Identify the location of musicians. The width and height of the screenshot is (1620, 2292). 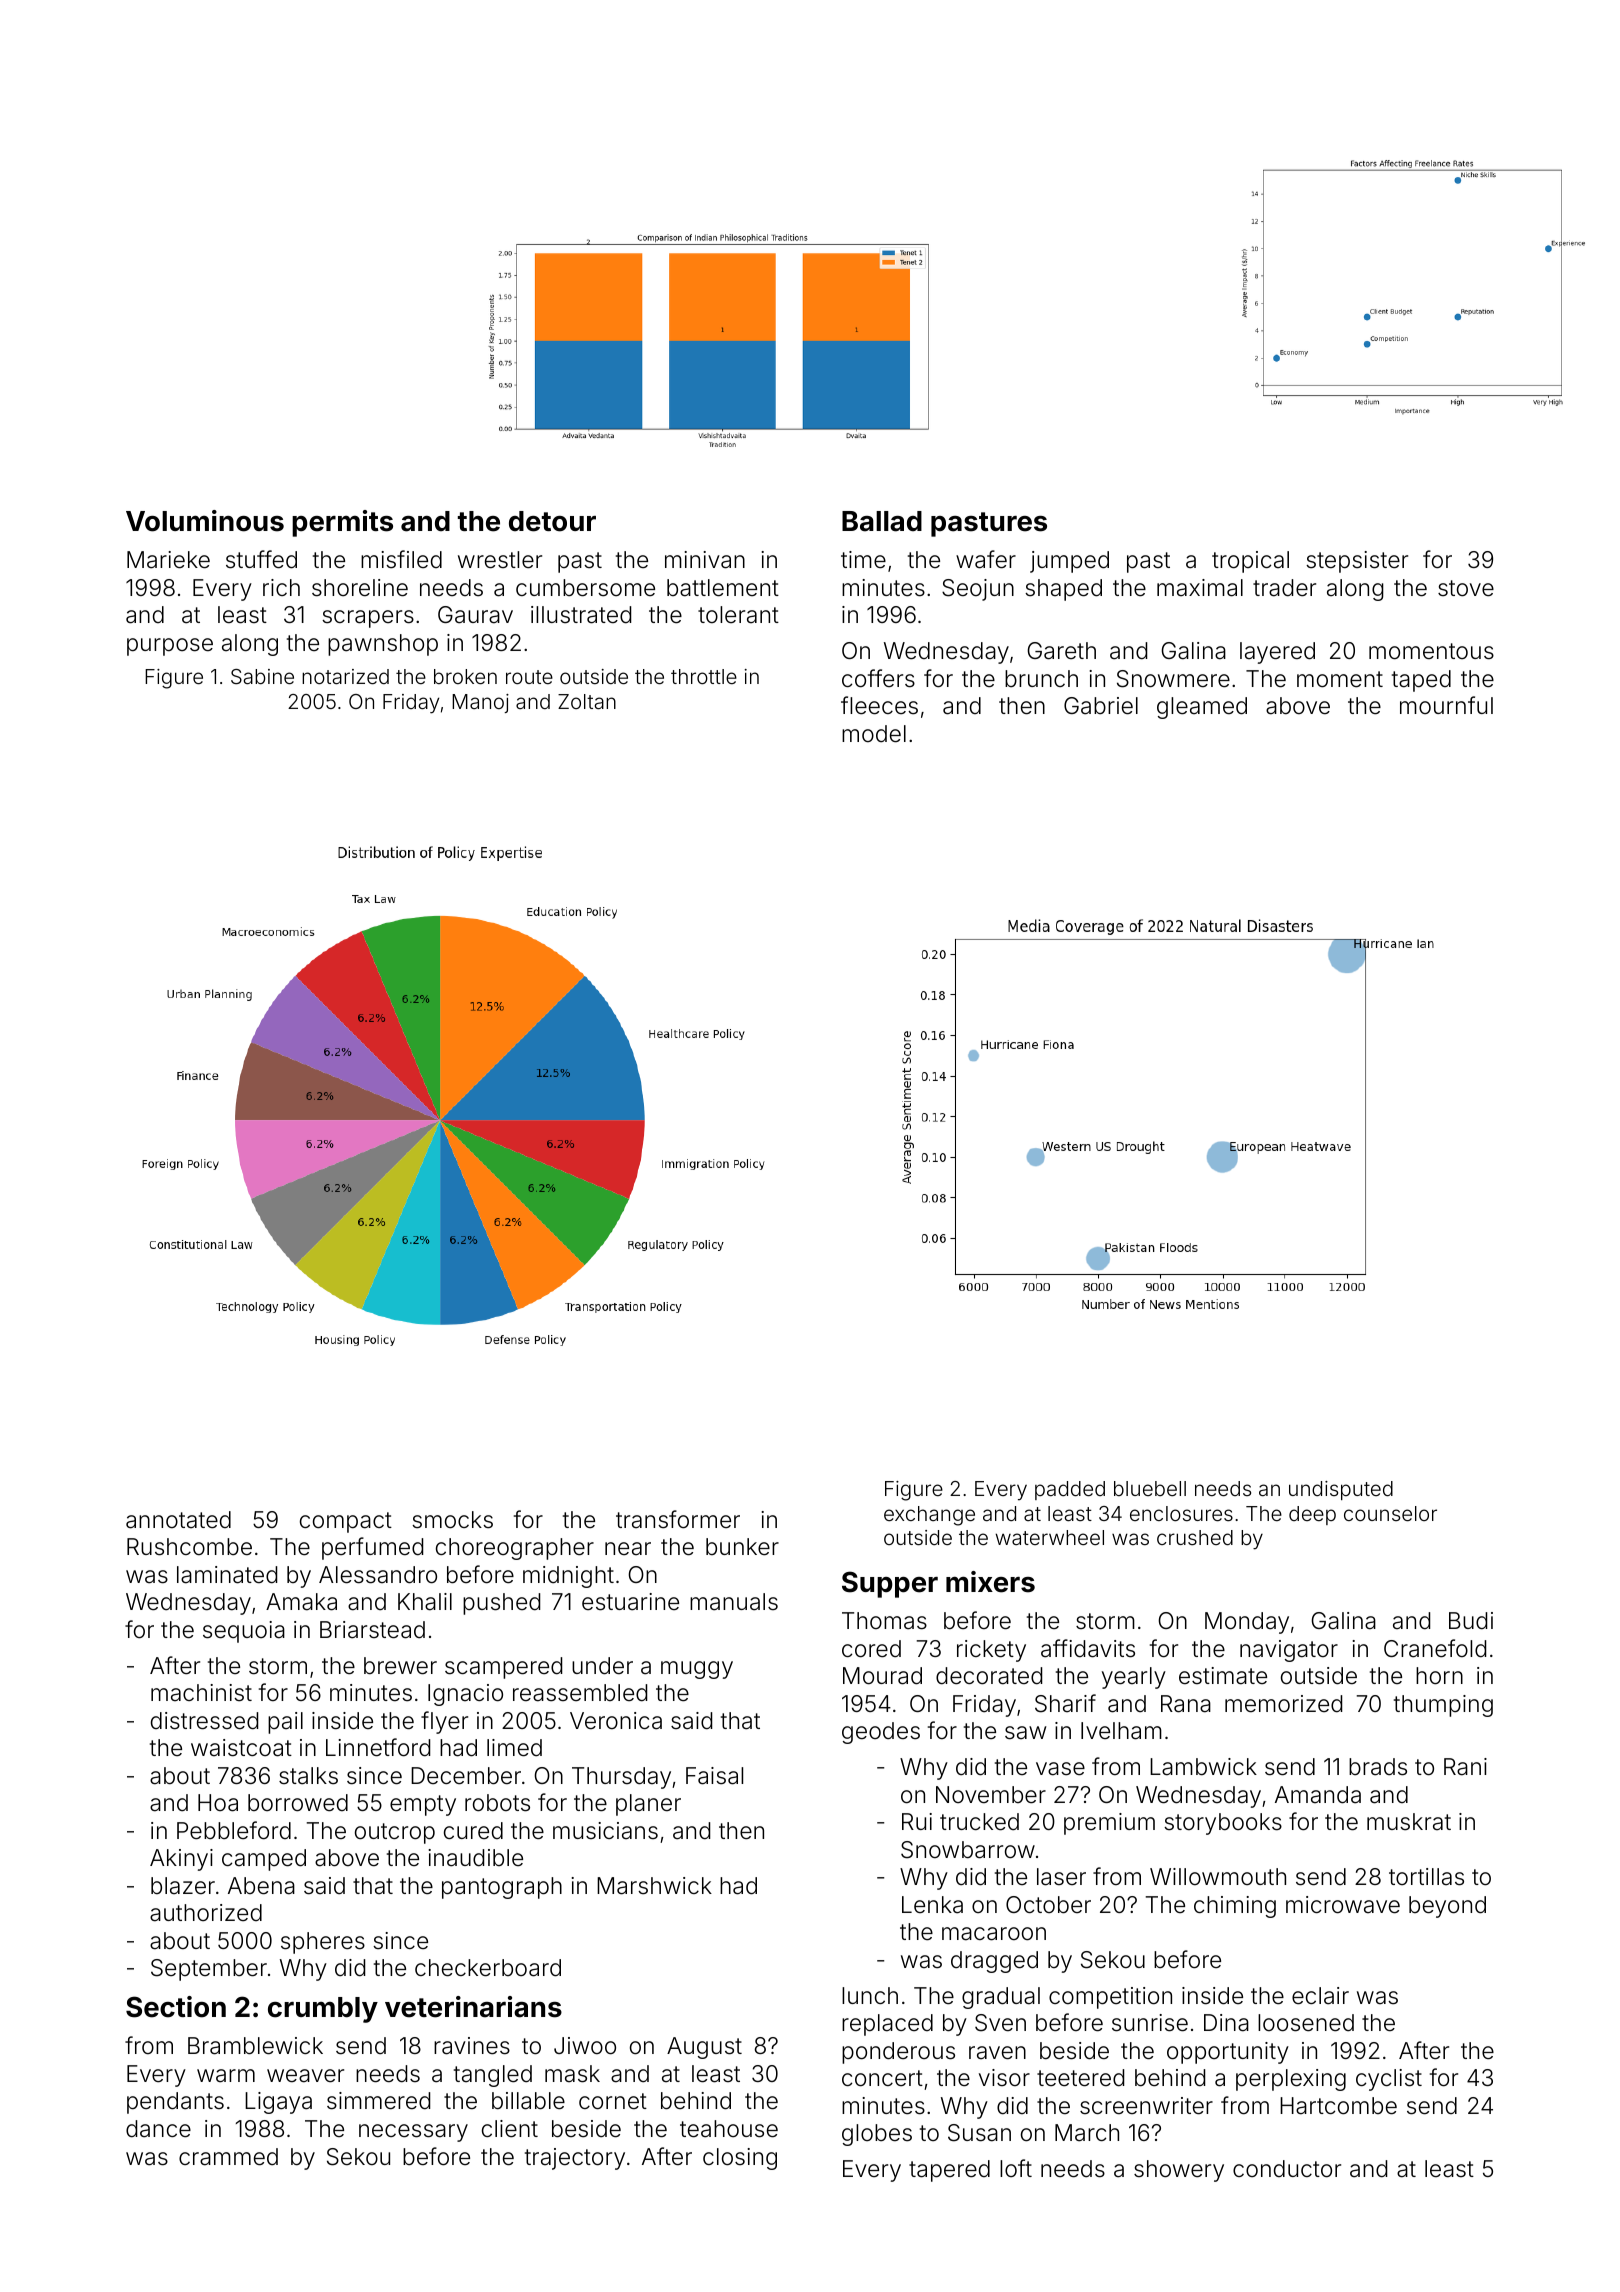
(605, 1831).
